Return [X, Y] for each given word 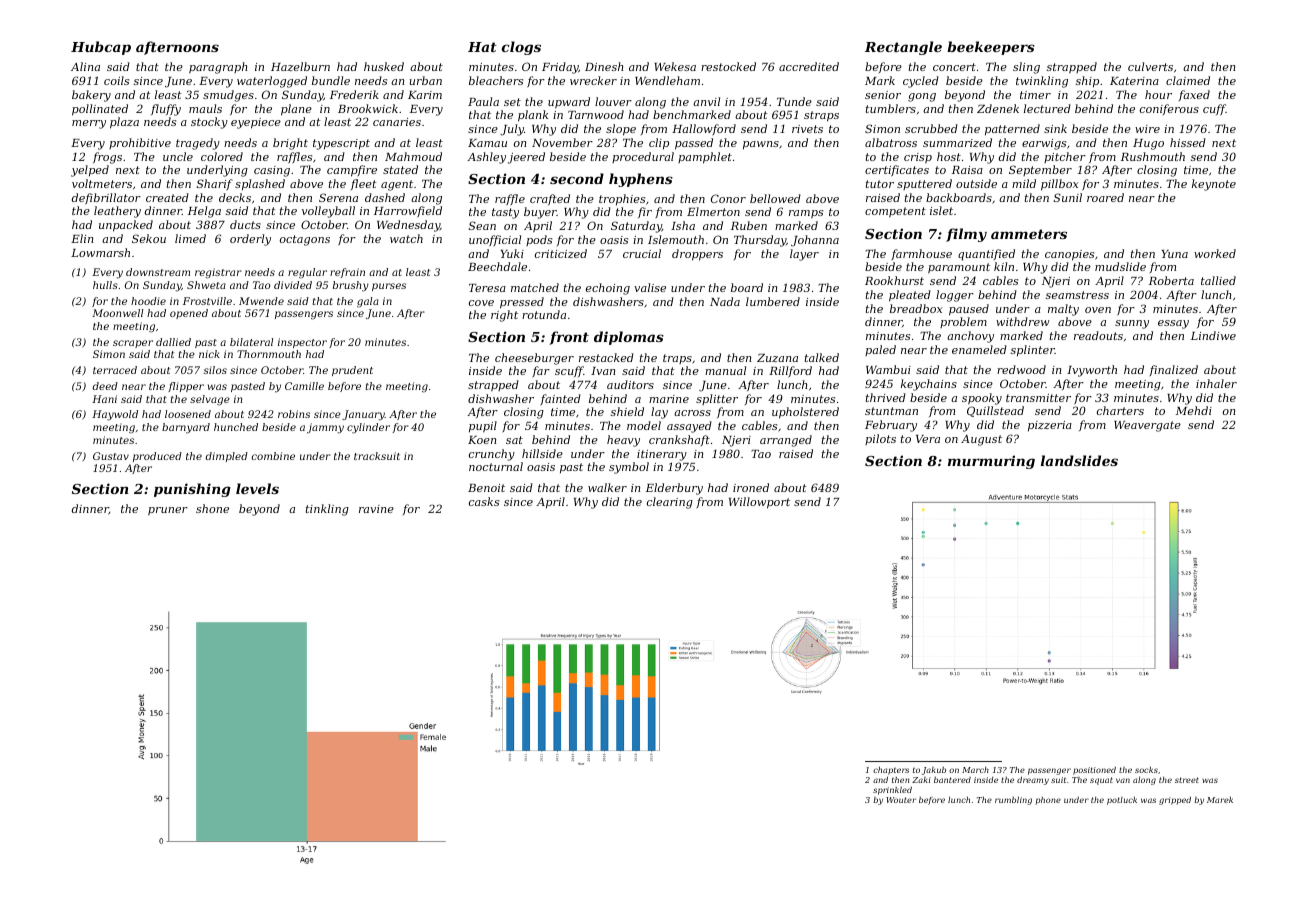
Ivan [603, 371]
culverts [1150, 66]
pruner [168, 511]
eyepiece [256, 123]
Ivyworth [1092, 371]
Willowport [759, 503]
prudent [352, 371]
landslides [1079, 460]
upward [569, 102]
